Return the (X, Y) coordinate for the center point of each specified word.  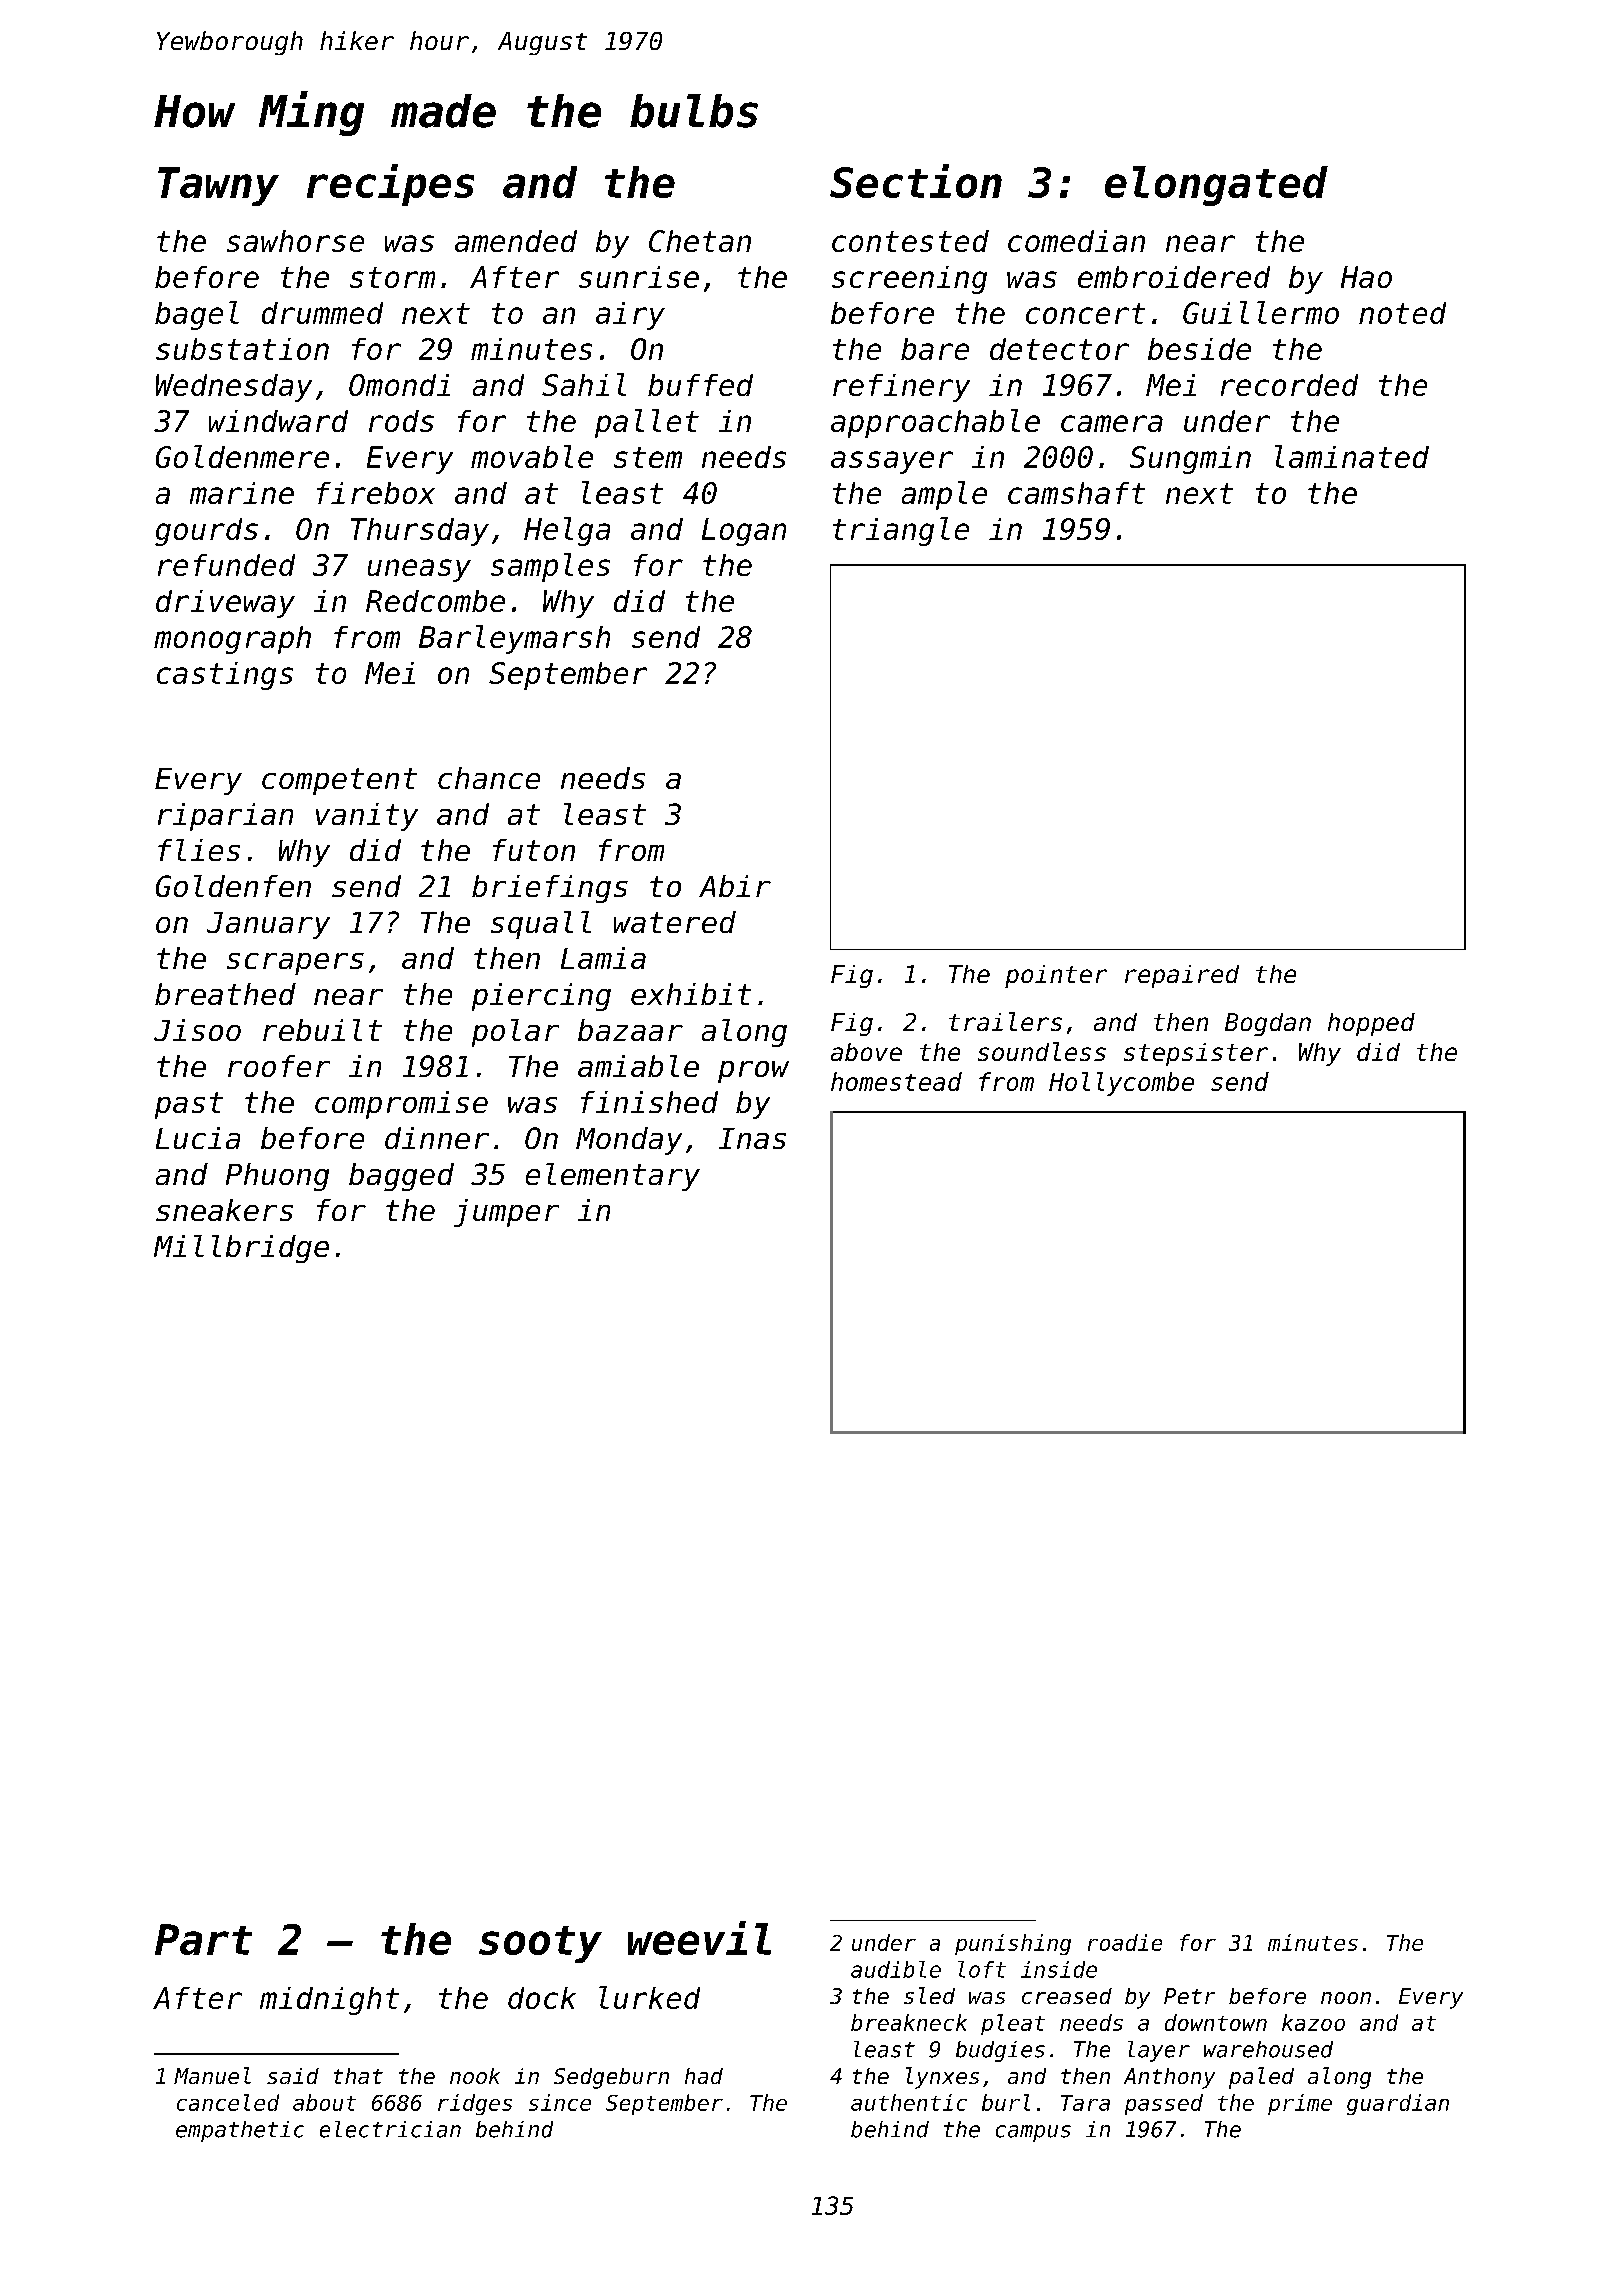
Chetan (700, 241)
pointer (1056, 976)
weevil (699, 1938)
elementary (613, 1177)
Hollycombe (1121, 1084)
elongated (1216, 186)
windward (278, 421)
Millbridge (241, 1249)
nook (475, 2076)
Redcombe (435, 601)
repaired (1182, 976)
